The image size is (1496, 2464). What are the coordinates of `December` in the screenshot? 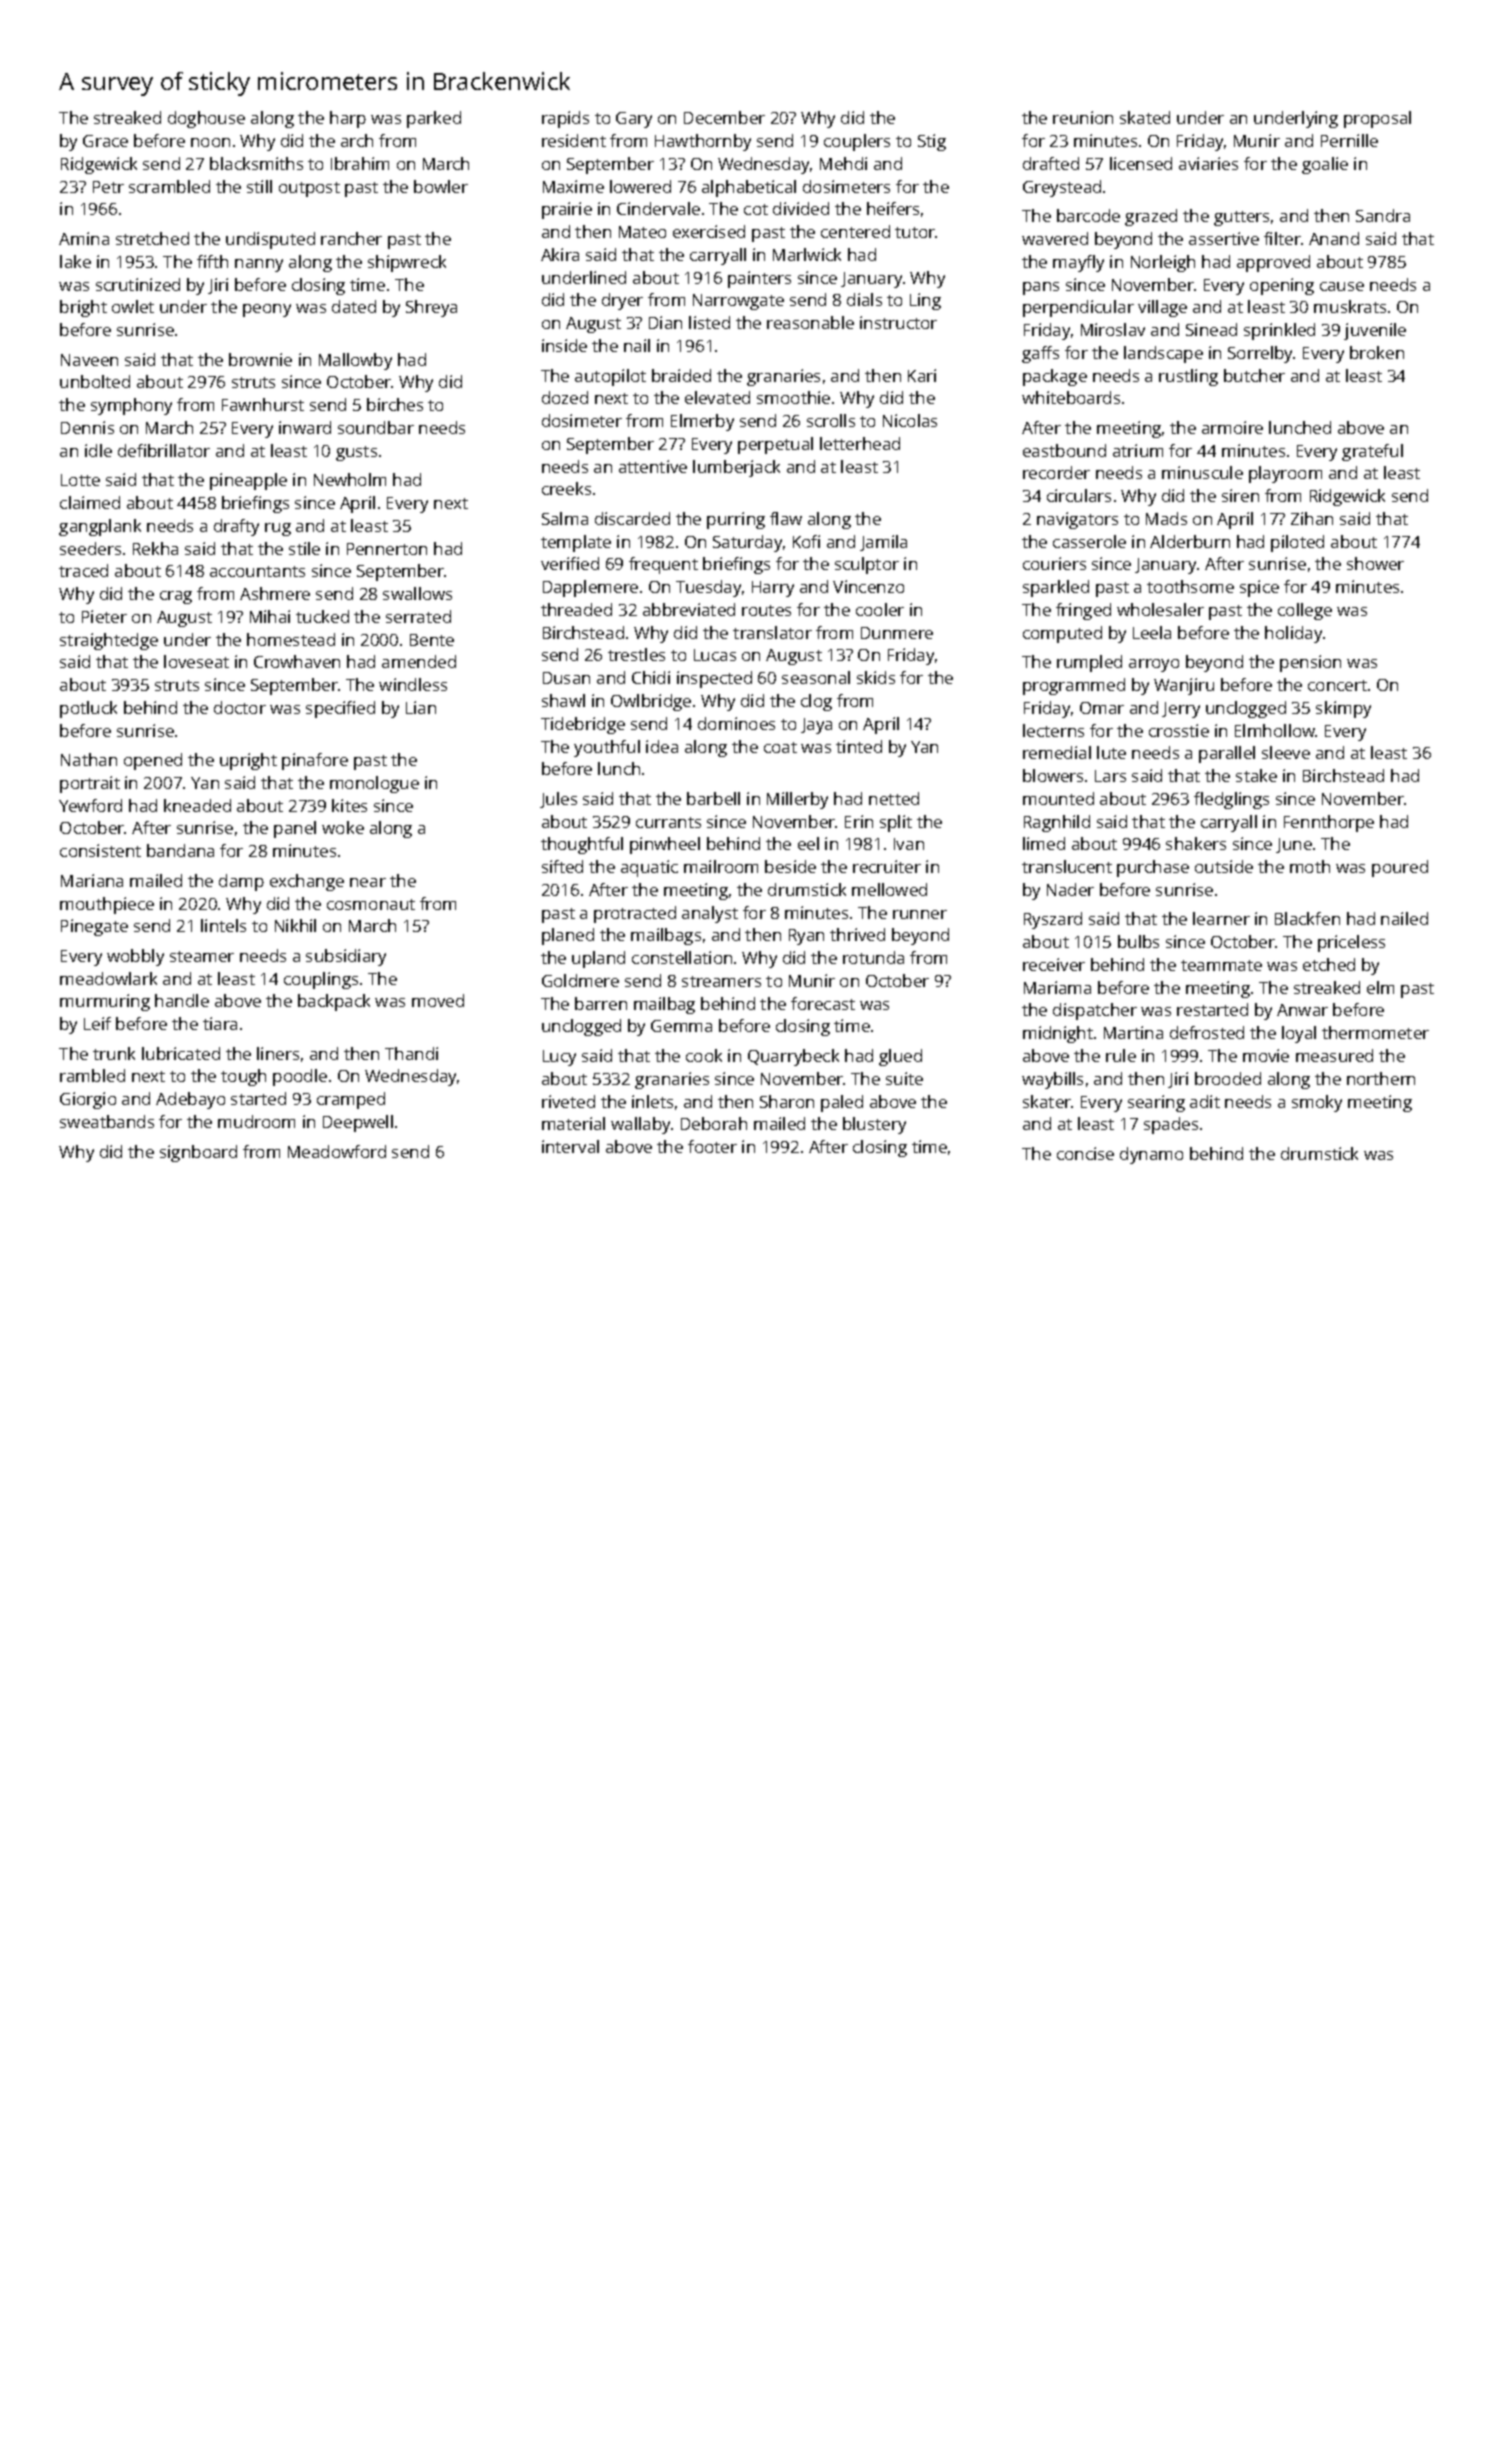 It's located at (724, 117).
